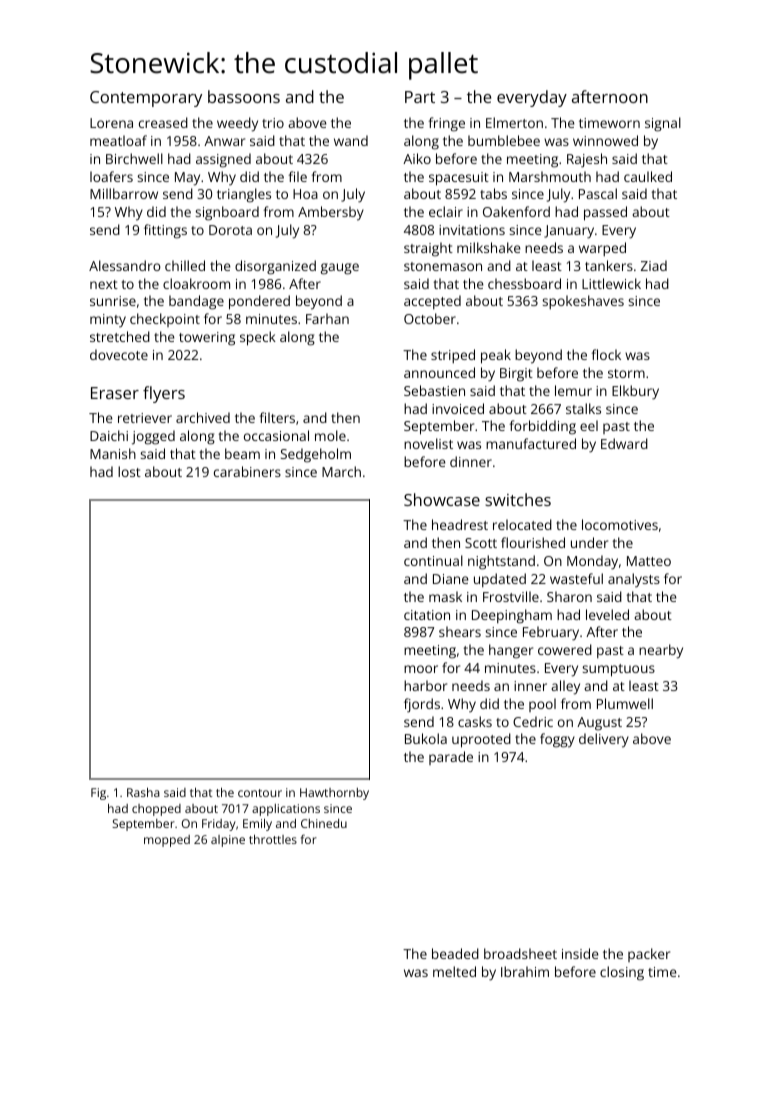  Describe the element at coordinates (167, 841) in the screenshot. I see `mopped` at that location.
